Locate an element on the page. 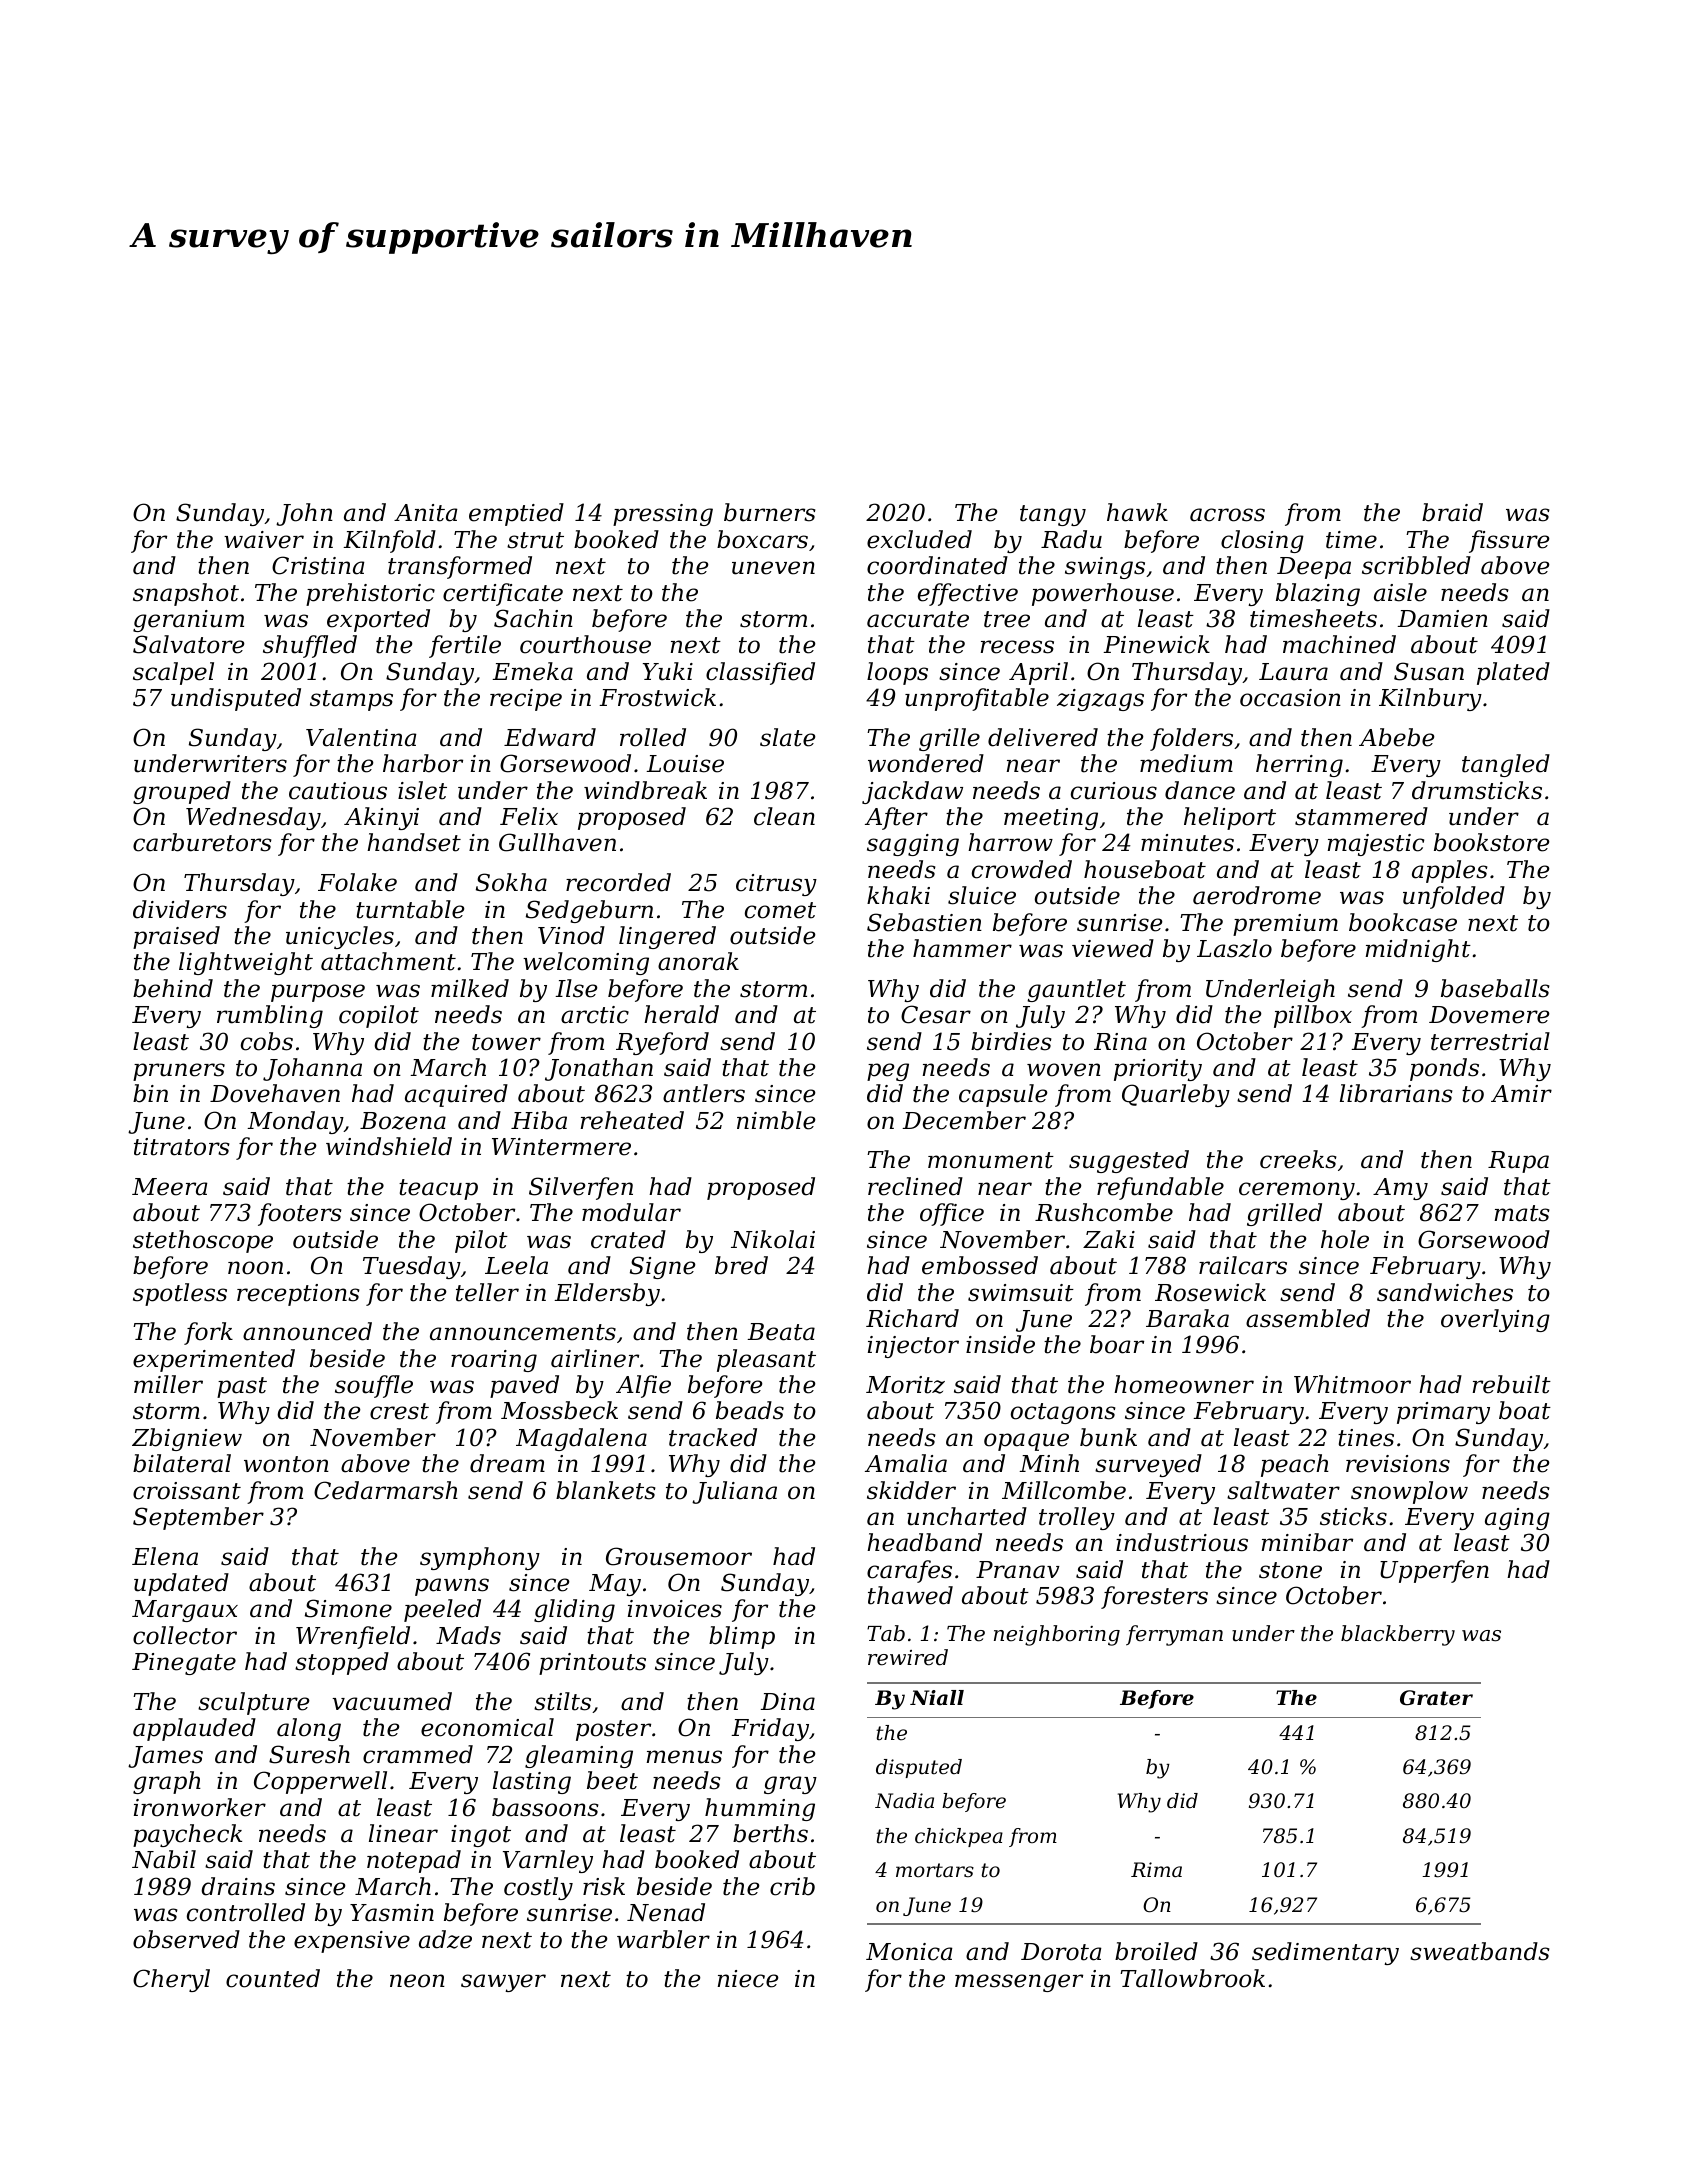 This page has height=2178, width=1683. Amir is located at coordinates (1521, 1093).
